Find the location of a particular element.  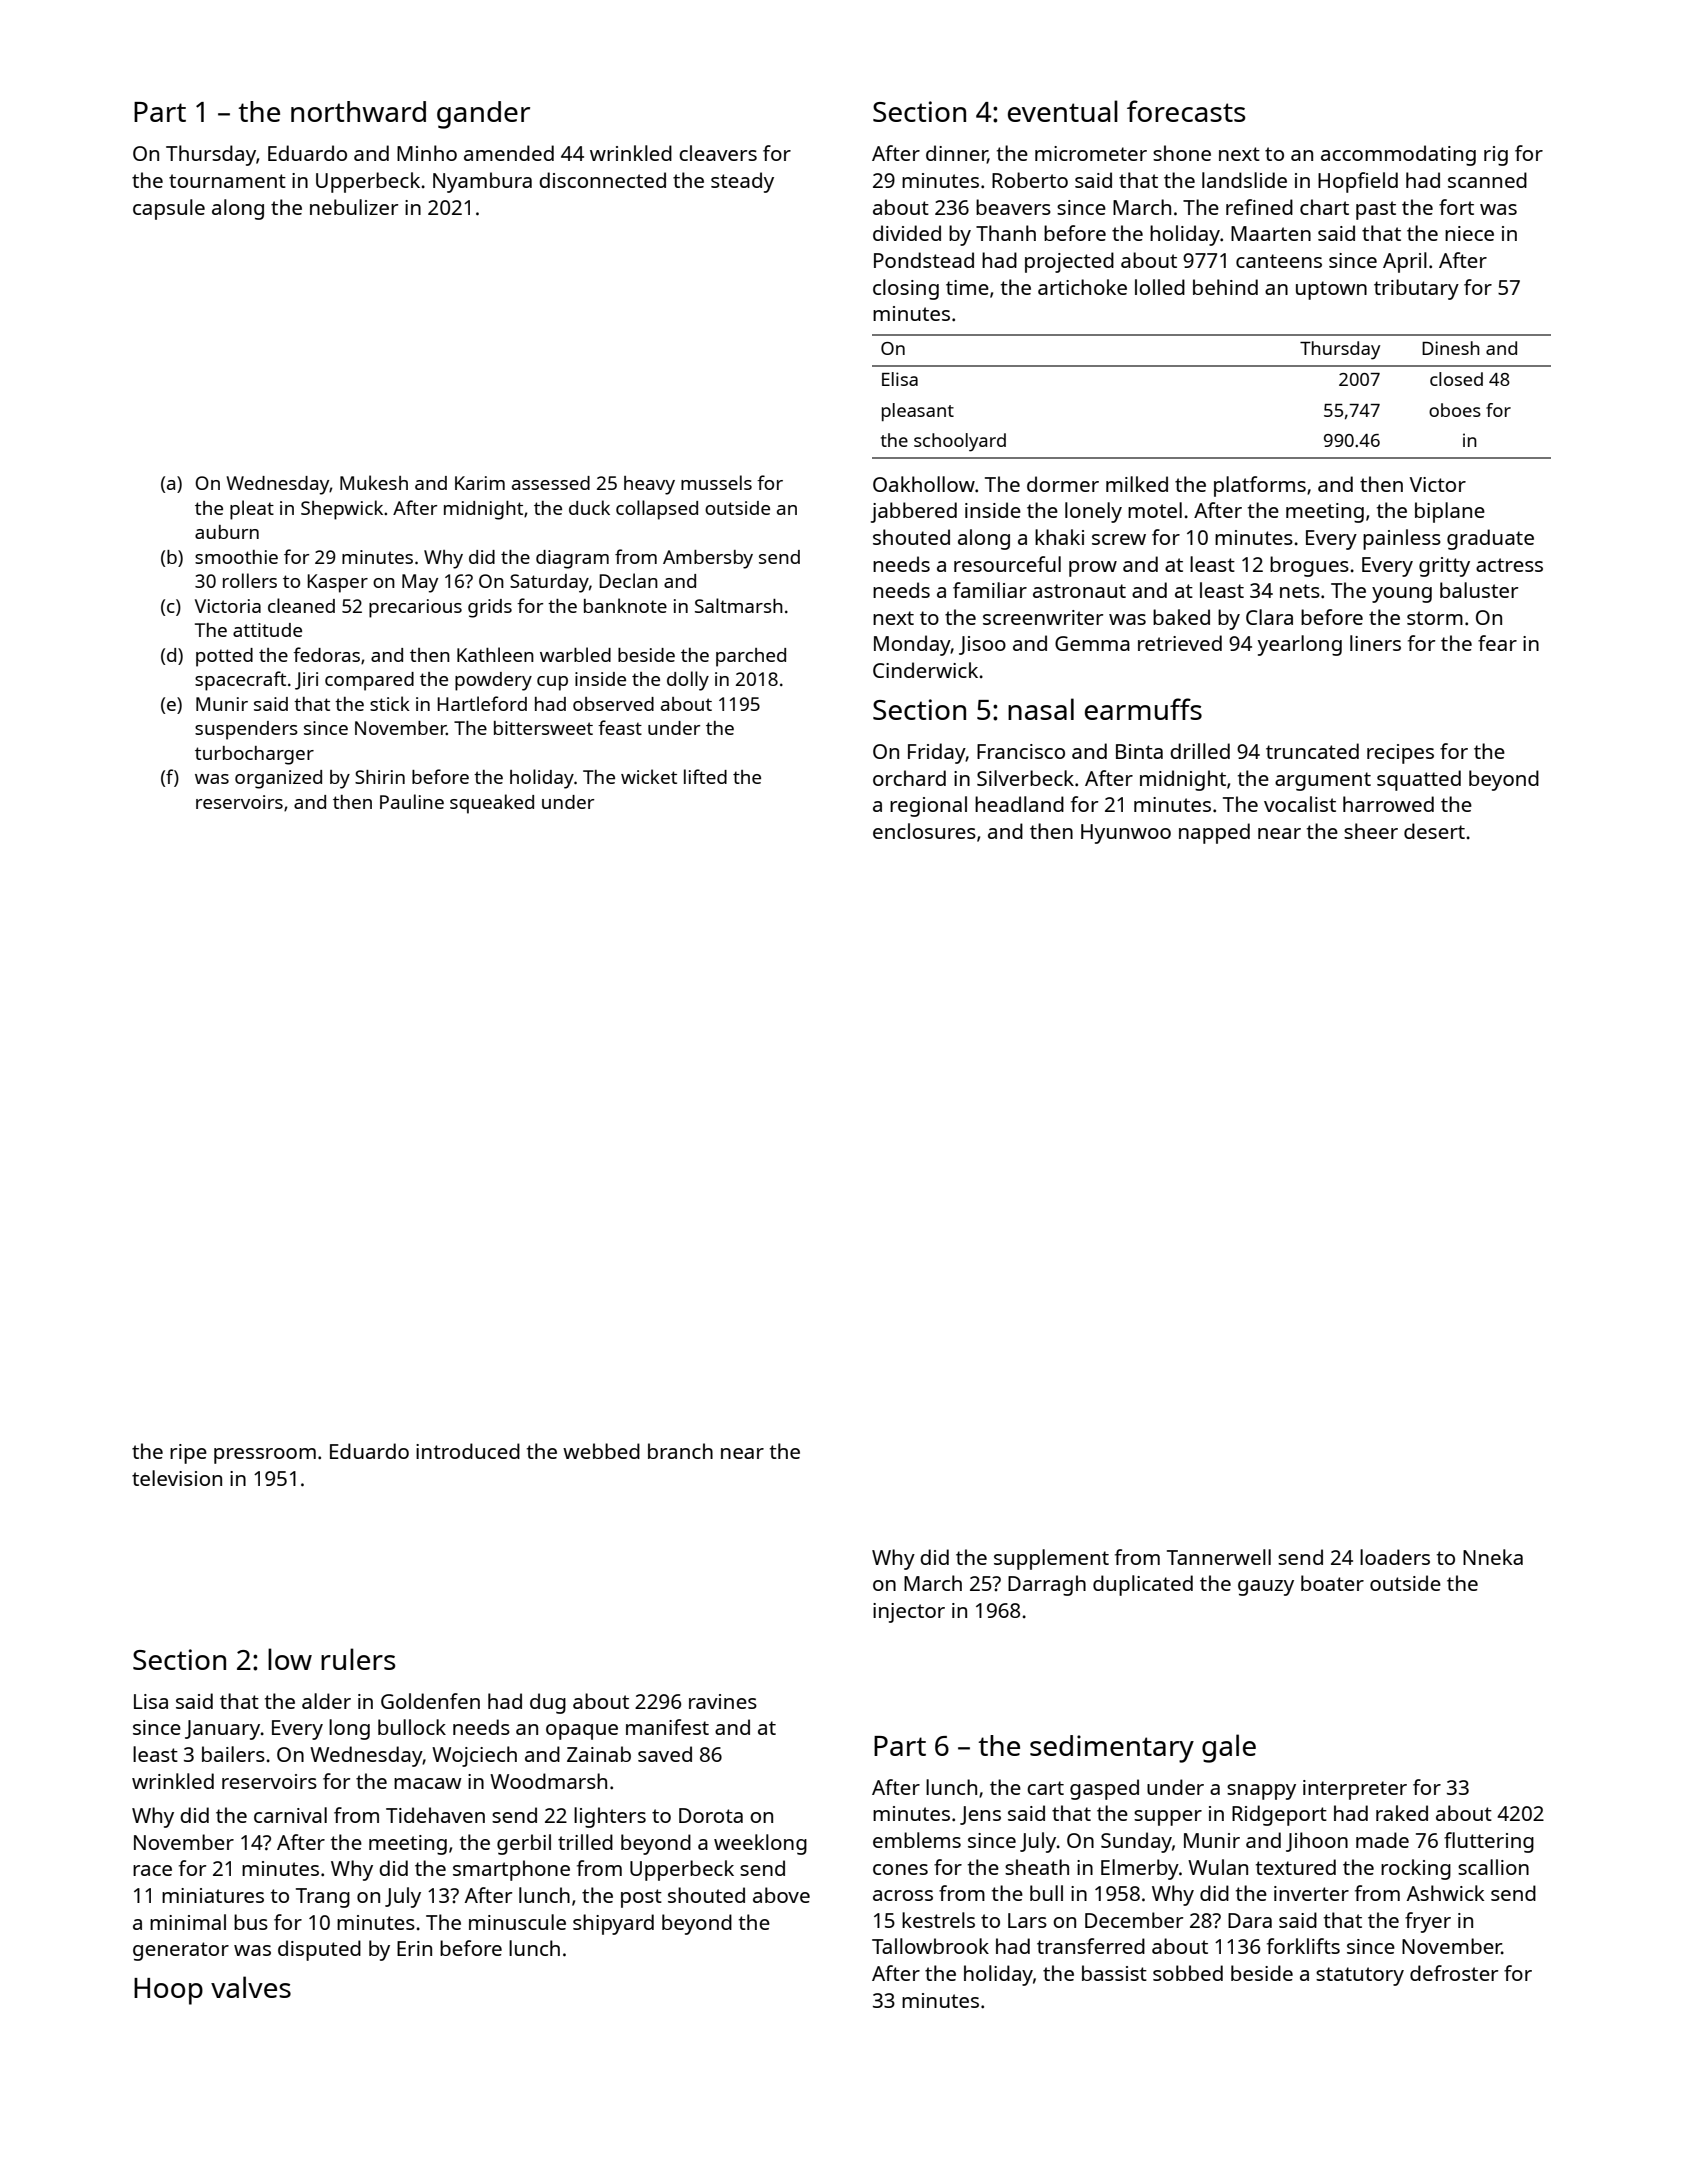

Roberto is located at coordinates (1030, 180).
